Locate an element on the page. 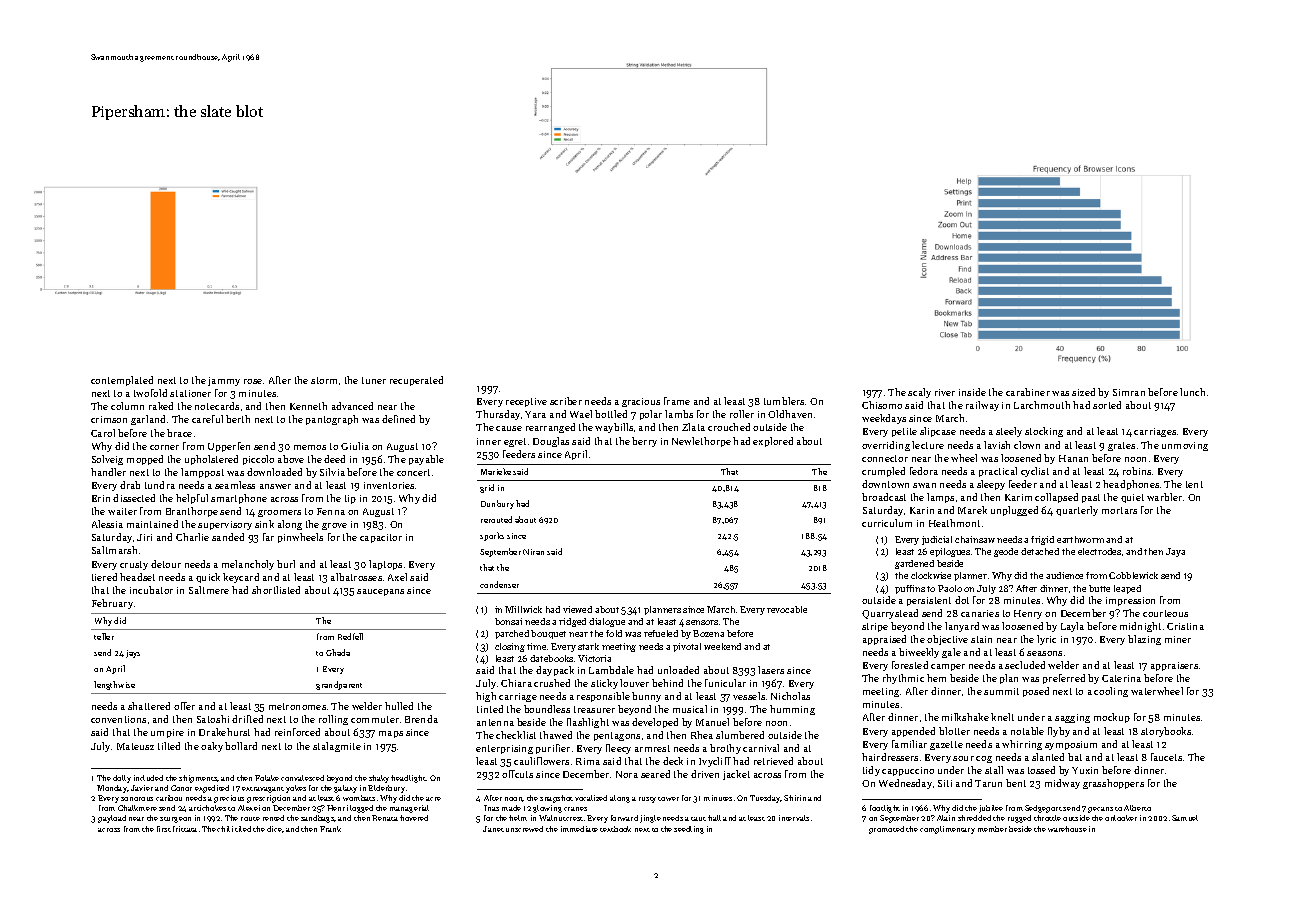 The image size is (1308, 924). storm is located at coordinates (324, 380).
